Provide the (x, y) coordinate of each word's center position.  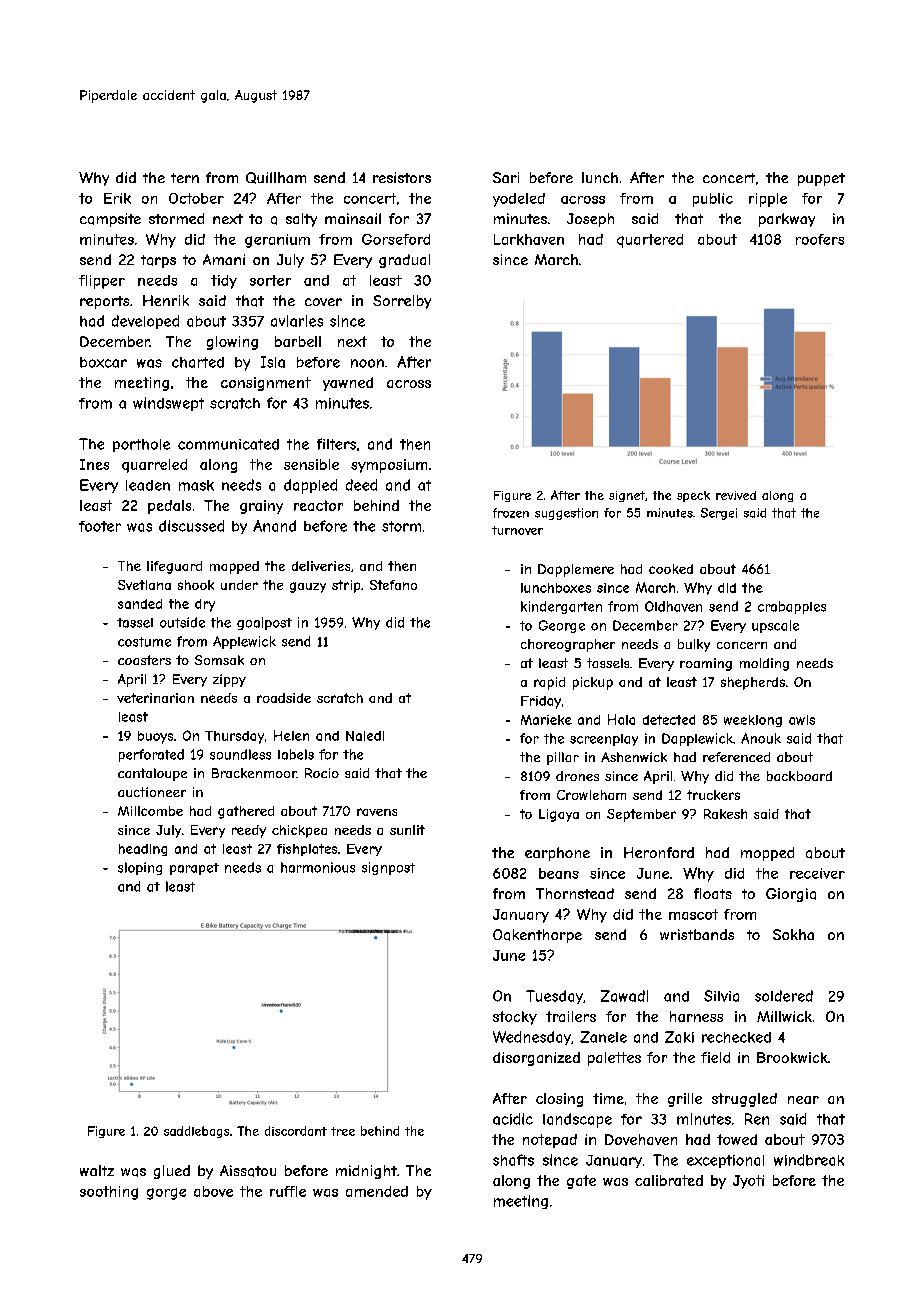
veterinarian (155, 698)
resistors (402, 177)
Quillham (276, 178)
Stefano (393, 585)
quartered (650, 241)
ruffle (288, 1191)
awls (802, 720)
